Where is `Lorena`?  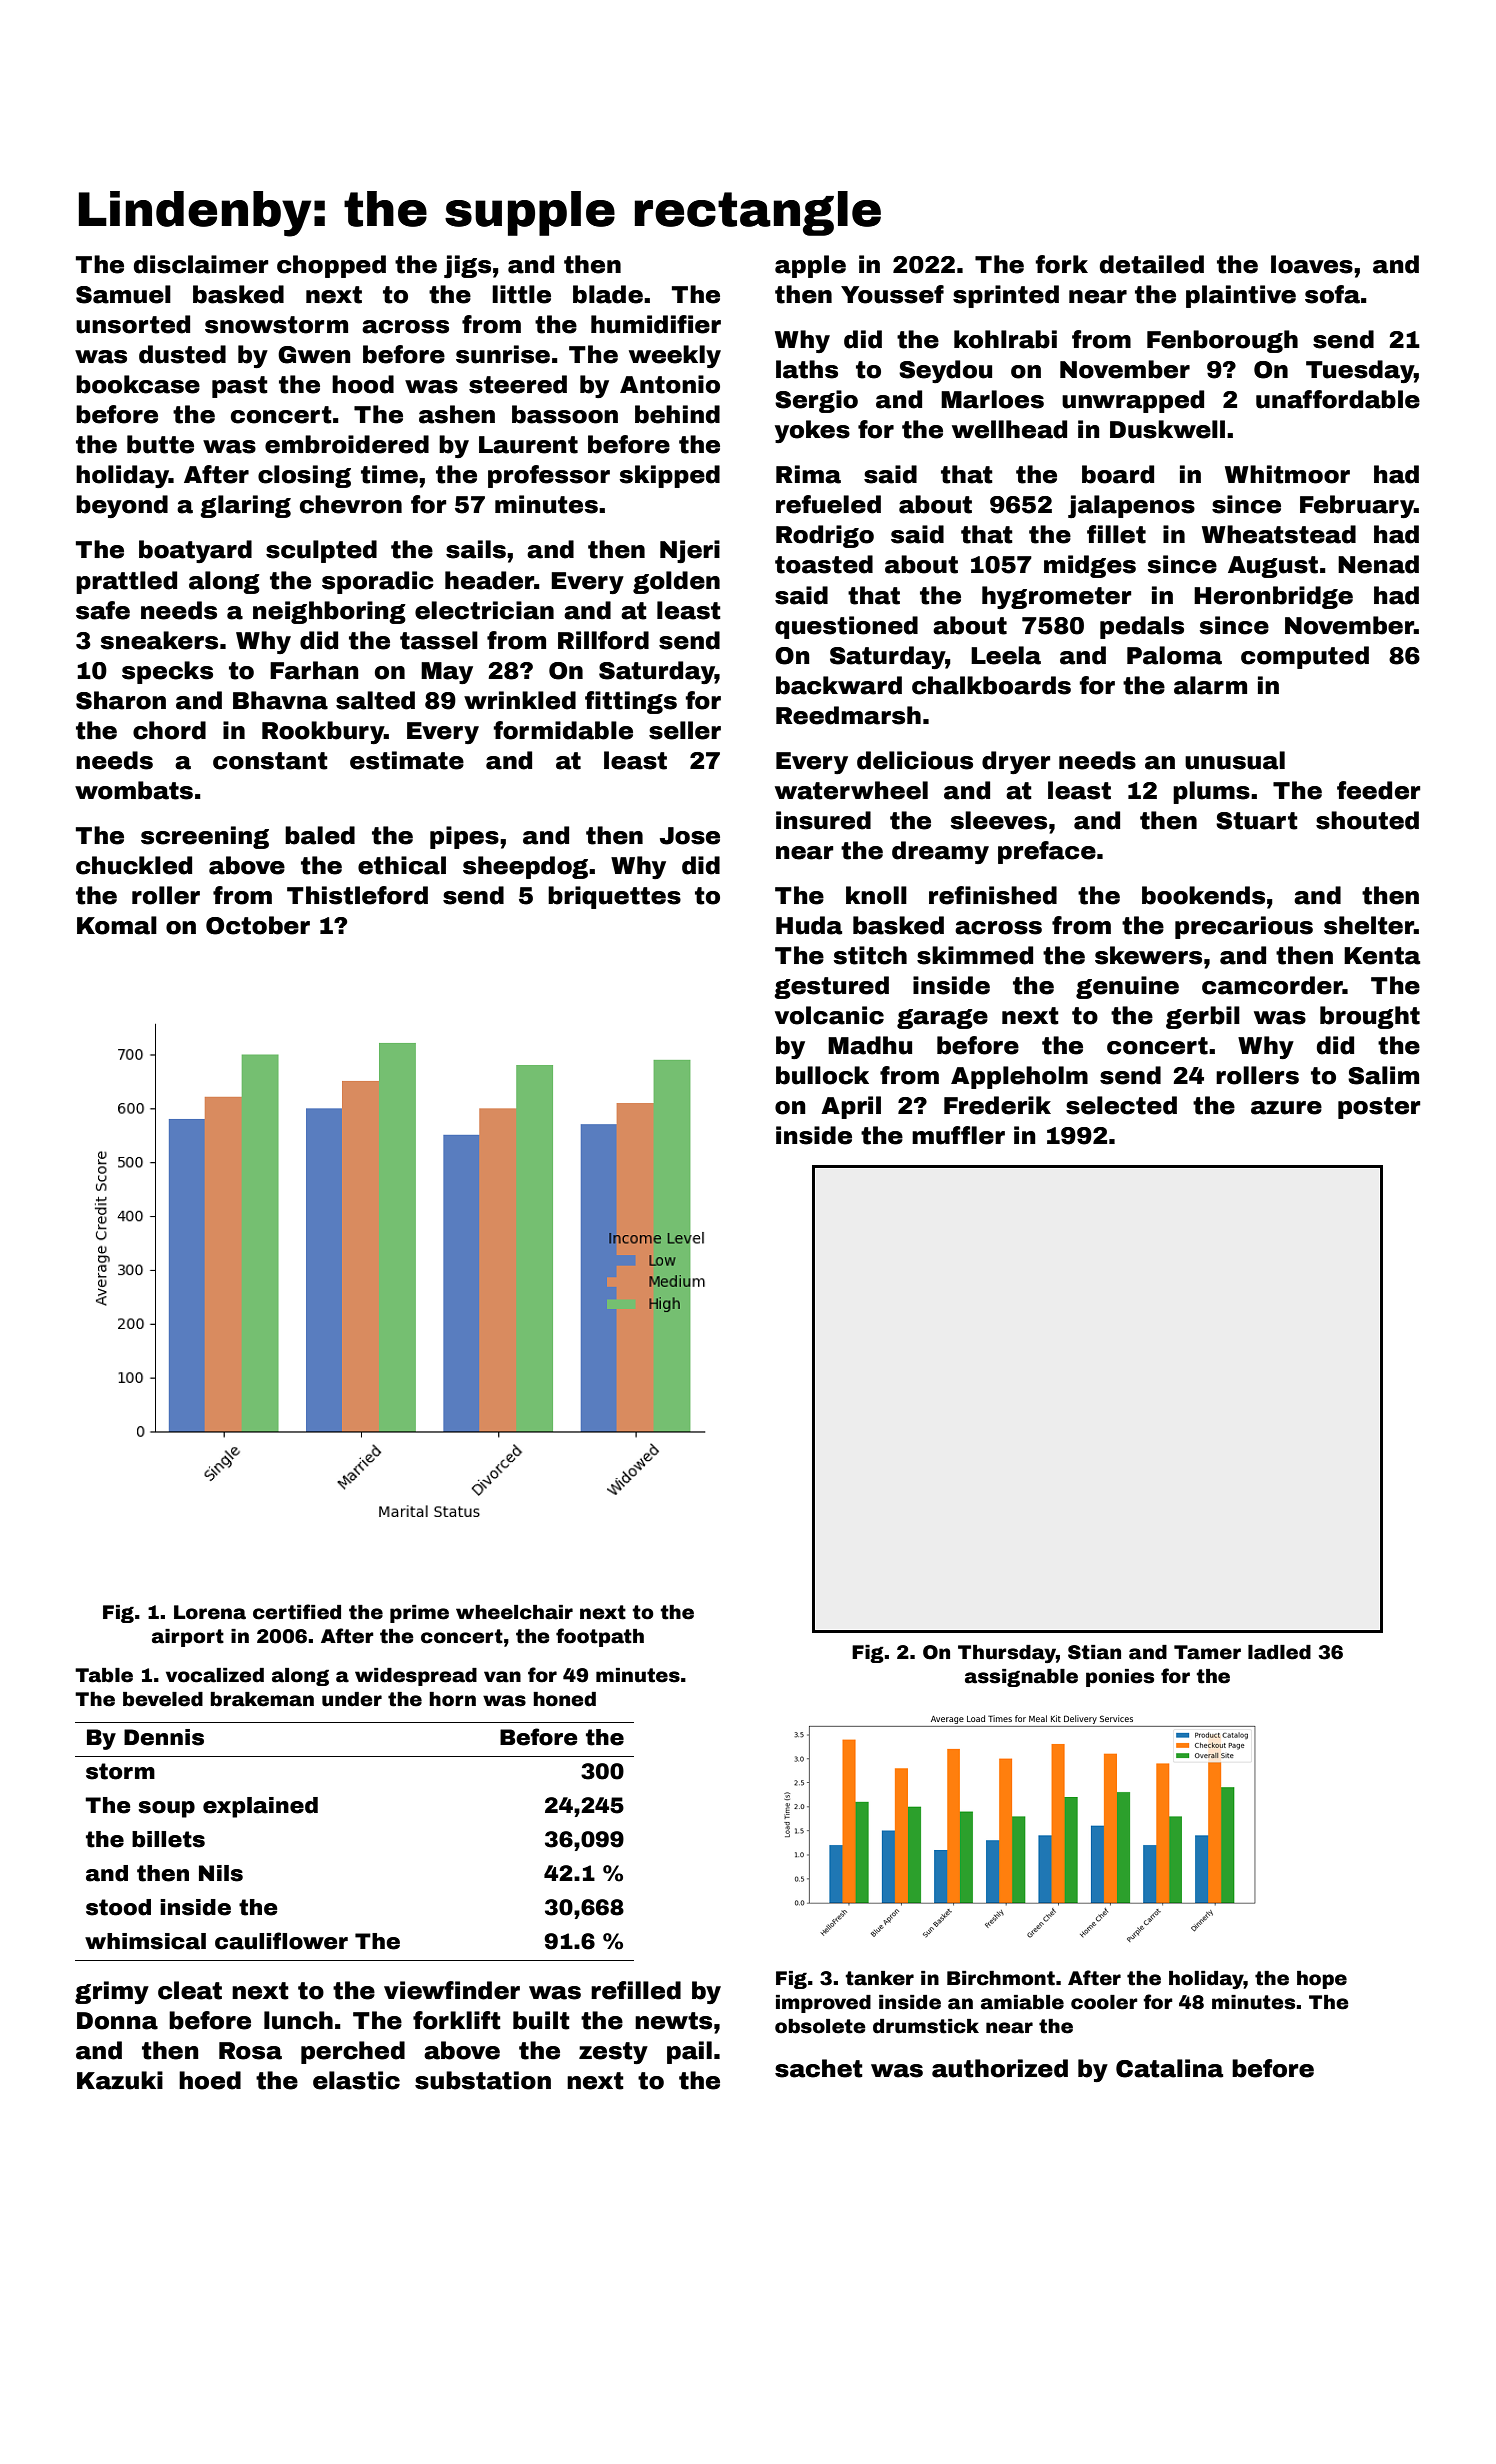 Lorena is located at coordinates (210, 1612).
